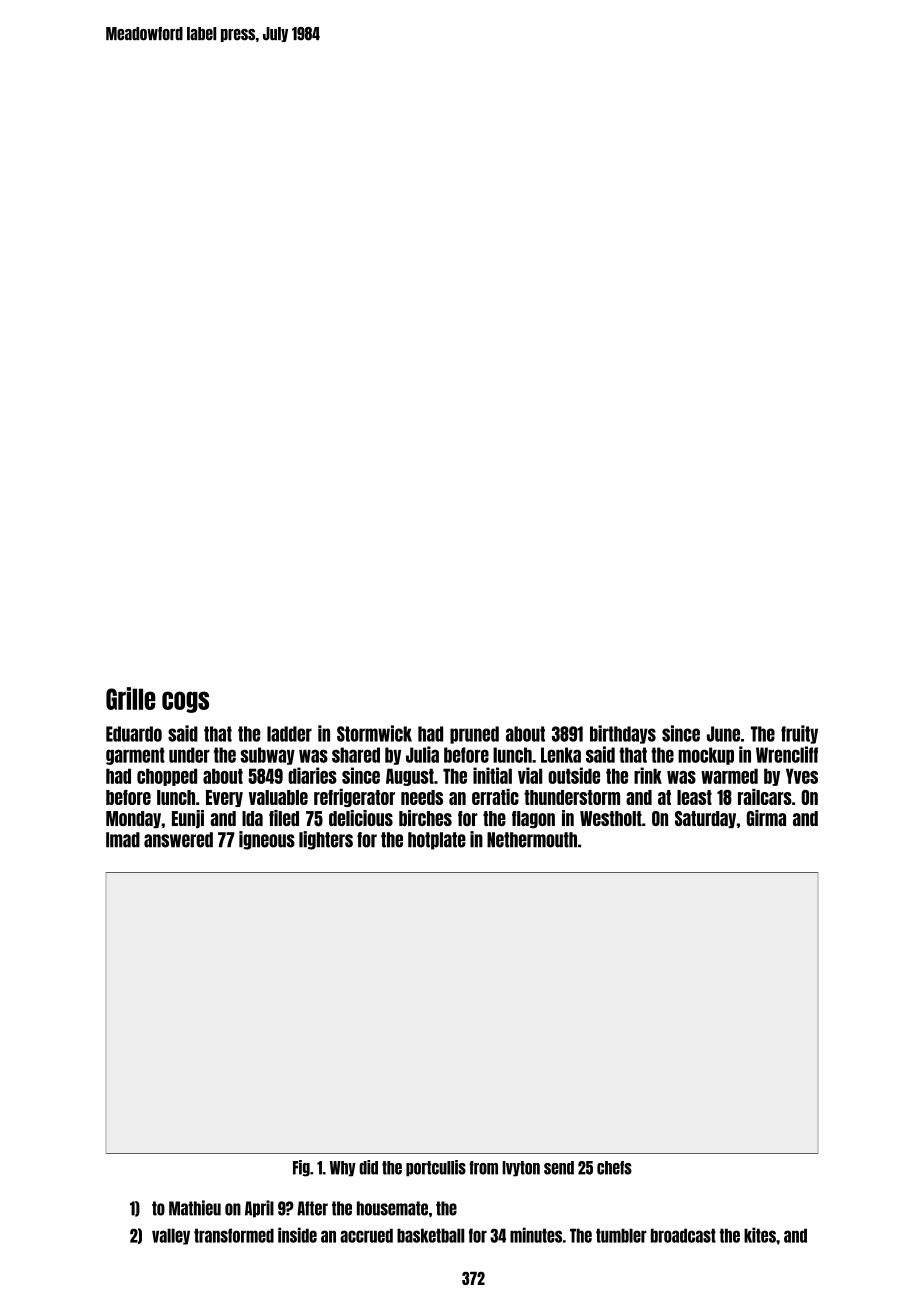 The image size is (924, 1308). What do you see at coordinates (267, 840) in the image?
I see `igneous` at bounding box center [267, 840].
